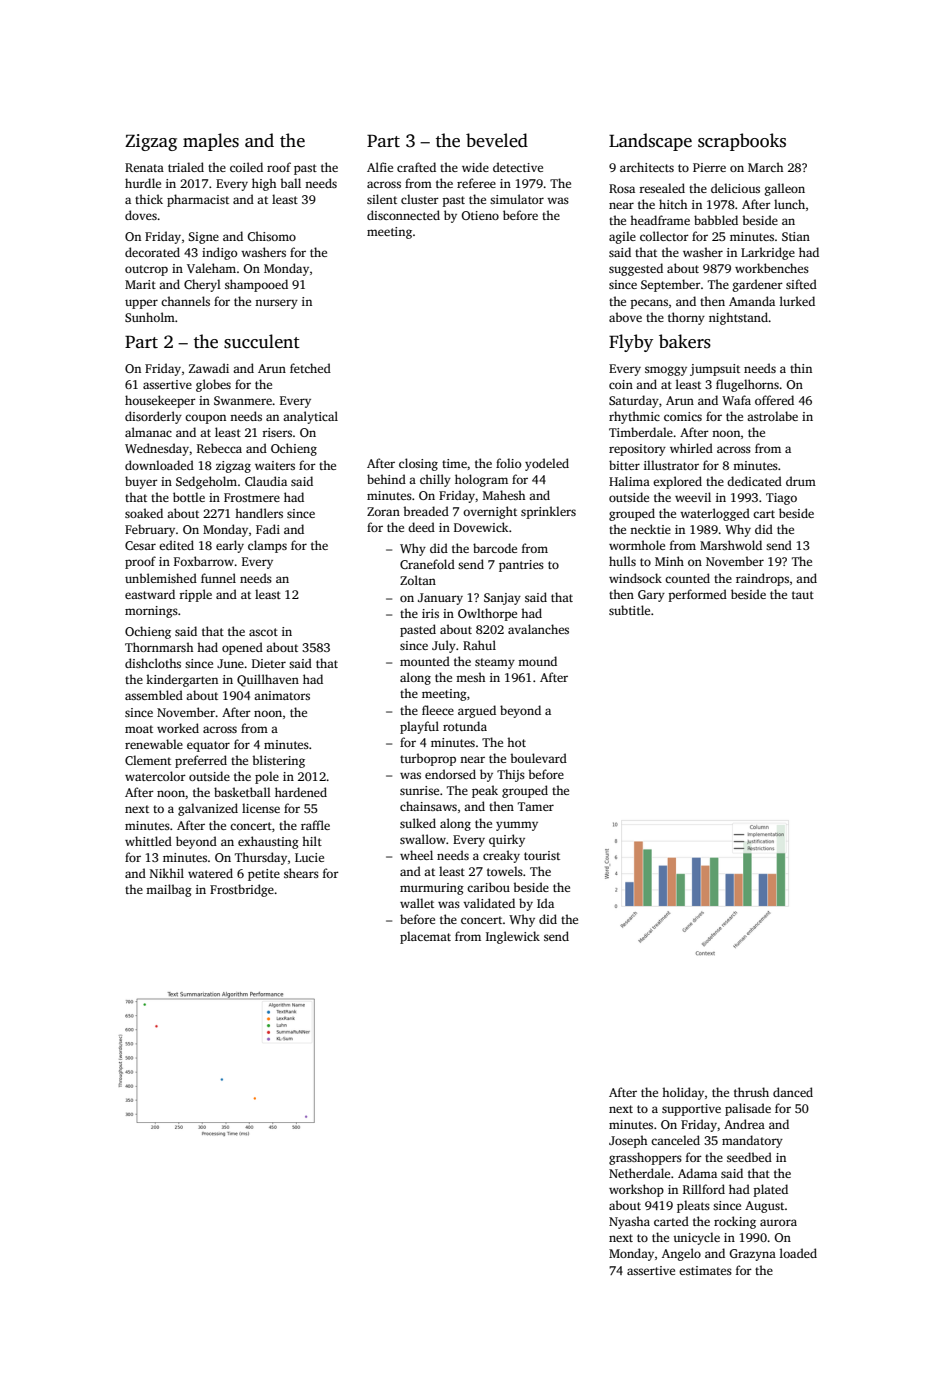  Describe the element at coordinates (203, 238) in the page. I see `Signe` at that location.
